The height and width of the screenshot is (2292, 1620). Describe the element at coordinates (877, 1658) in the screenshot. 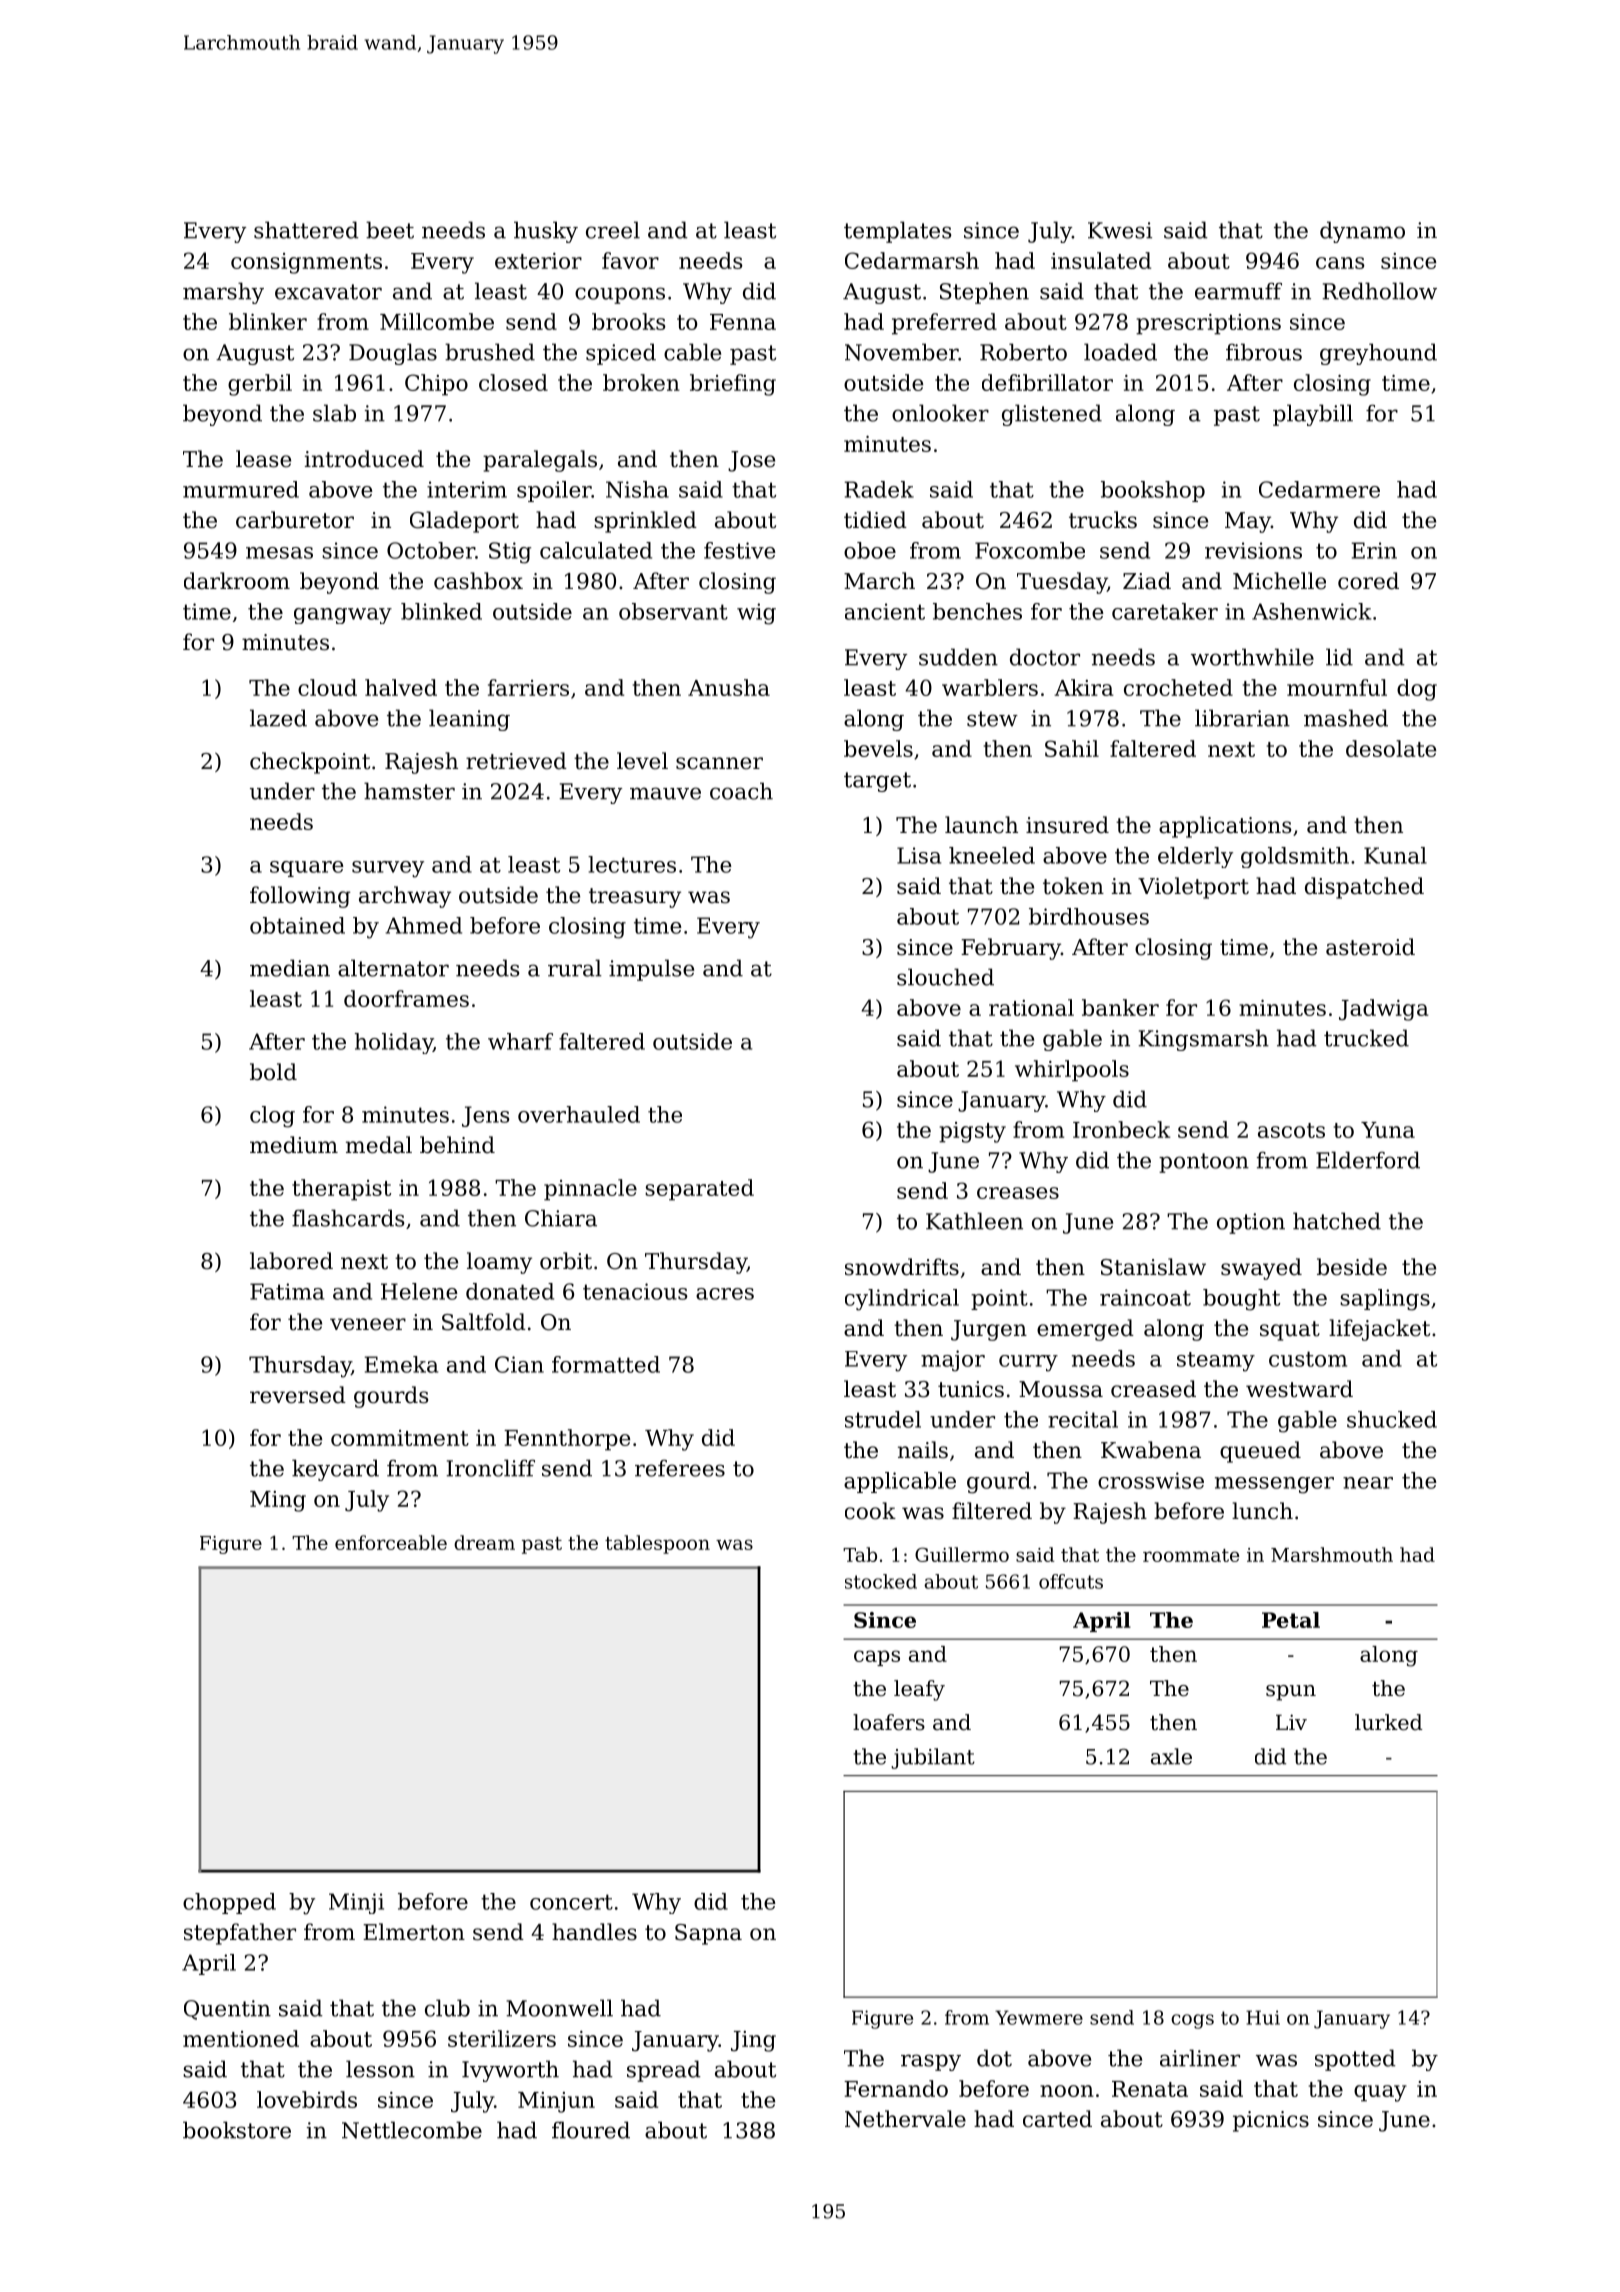

I see `caps` at that location.
